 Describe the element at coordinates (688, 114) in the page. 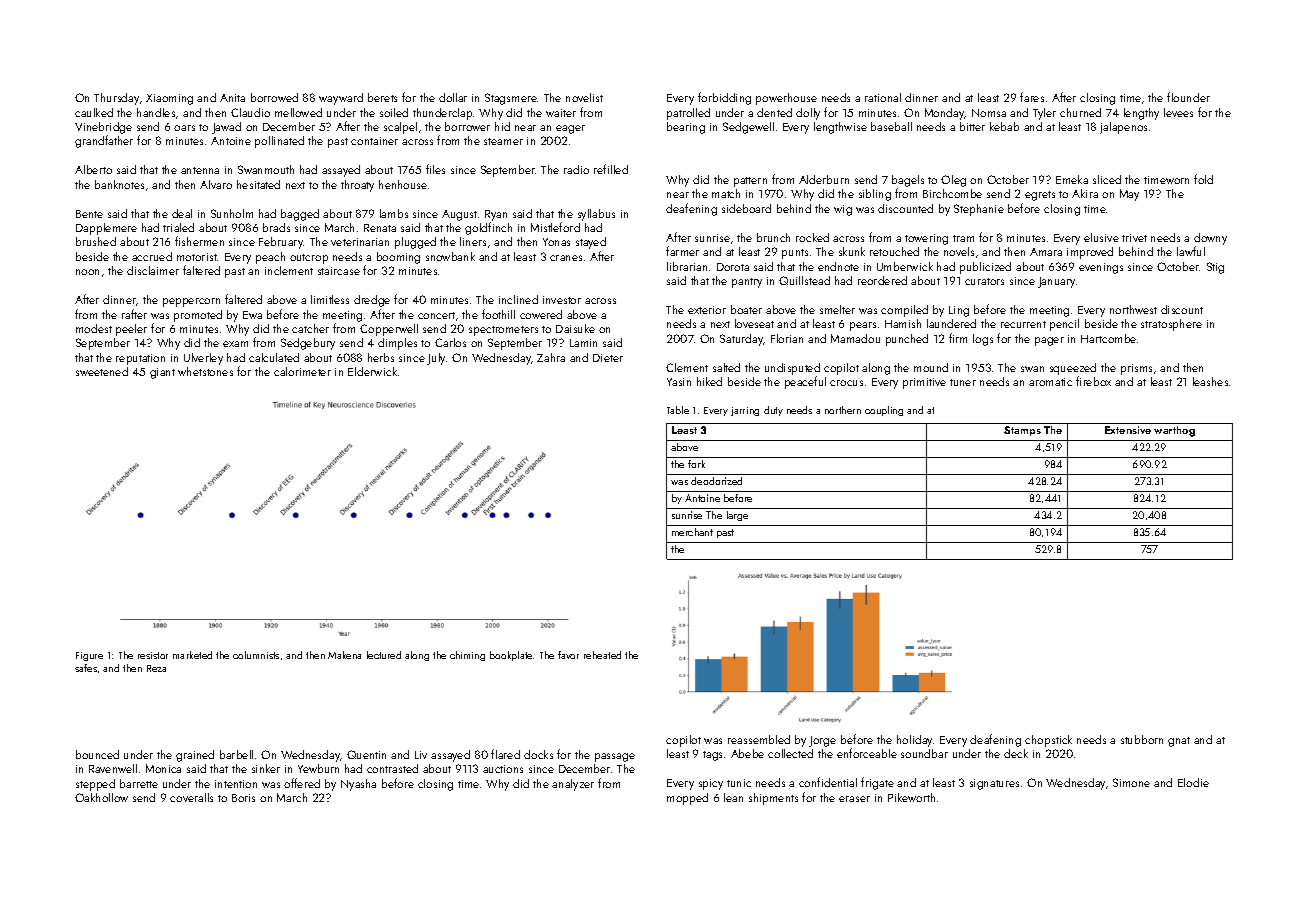

I see `patrolled` at that location.
